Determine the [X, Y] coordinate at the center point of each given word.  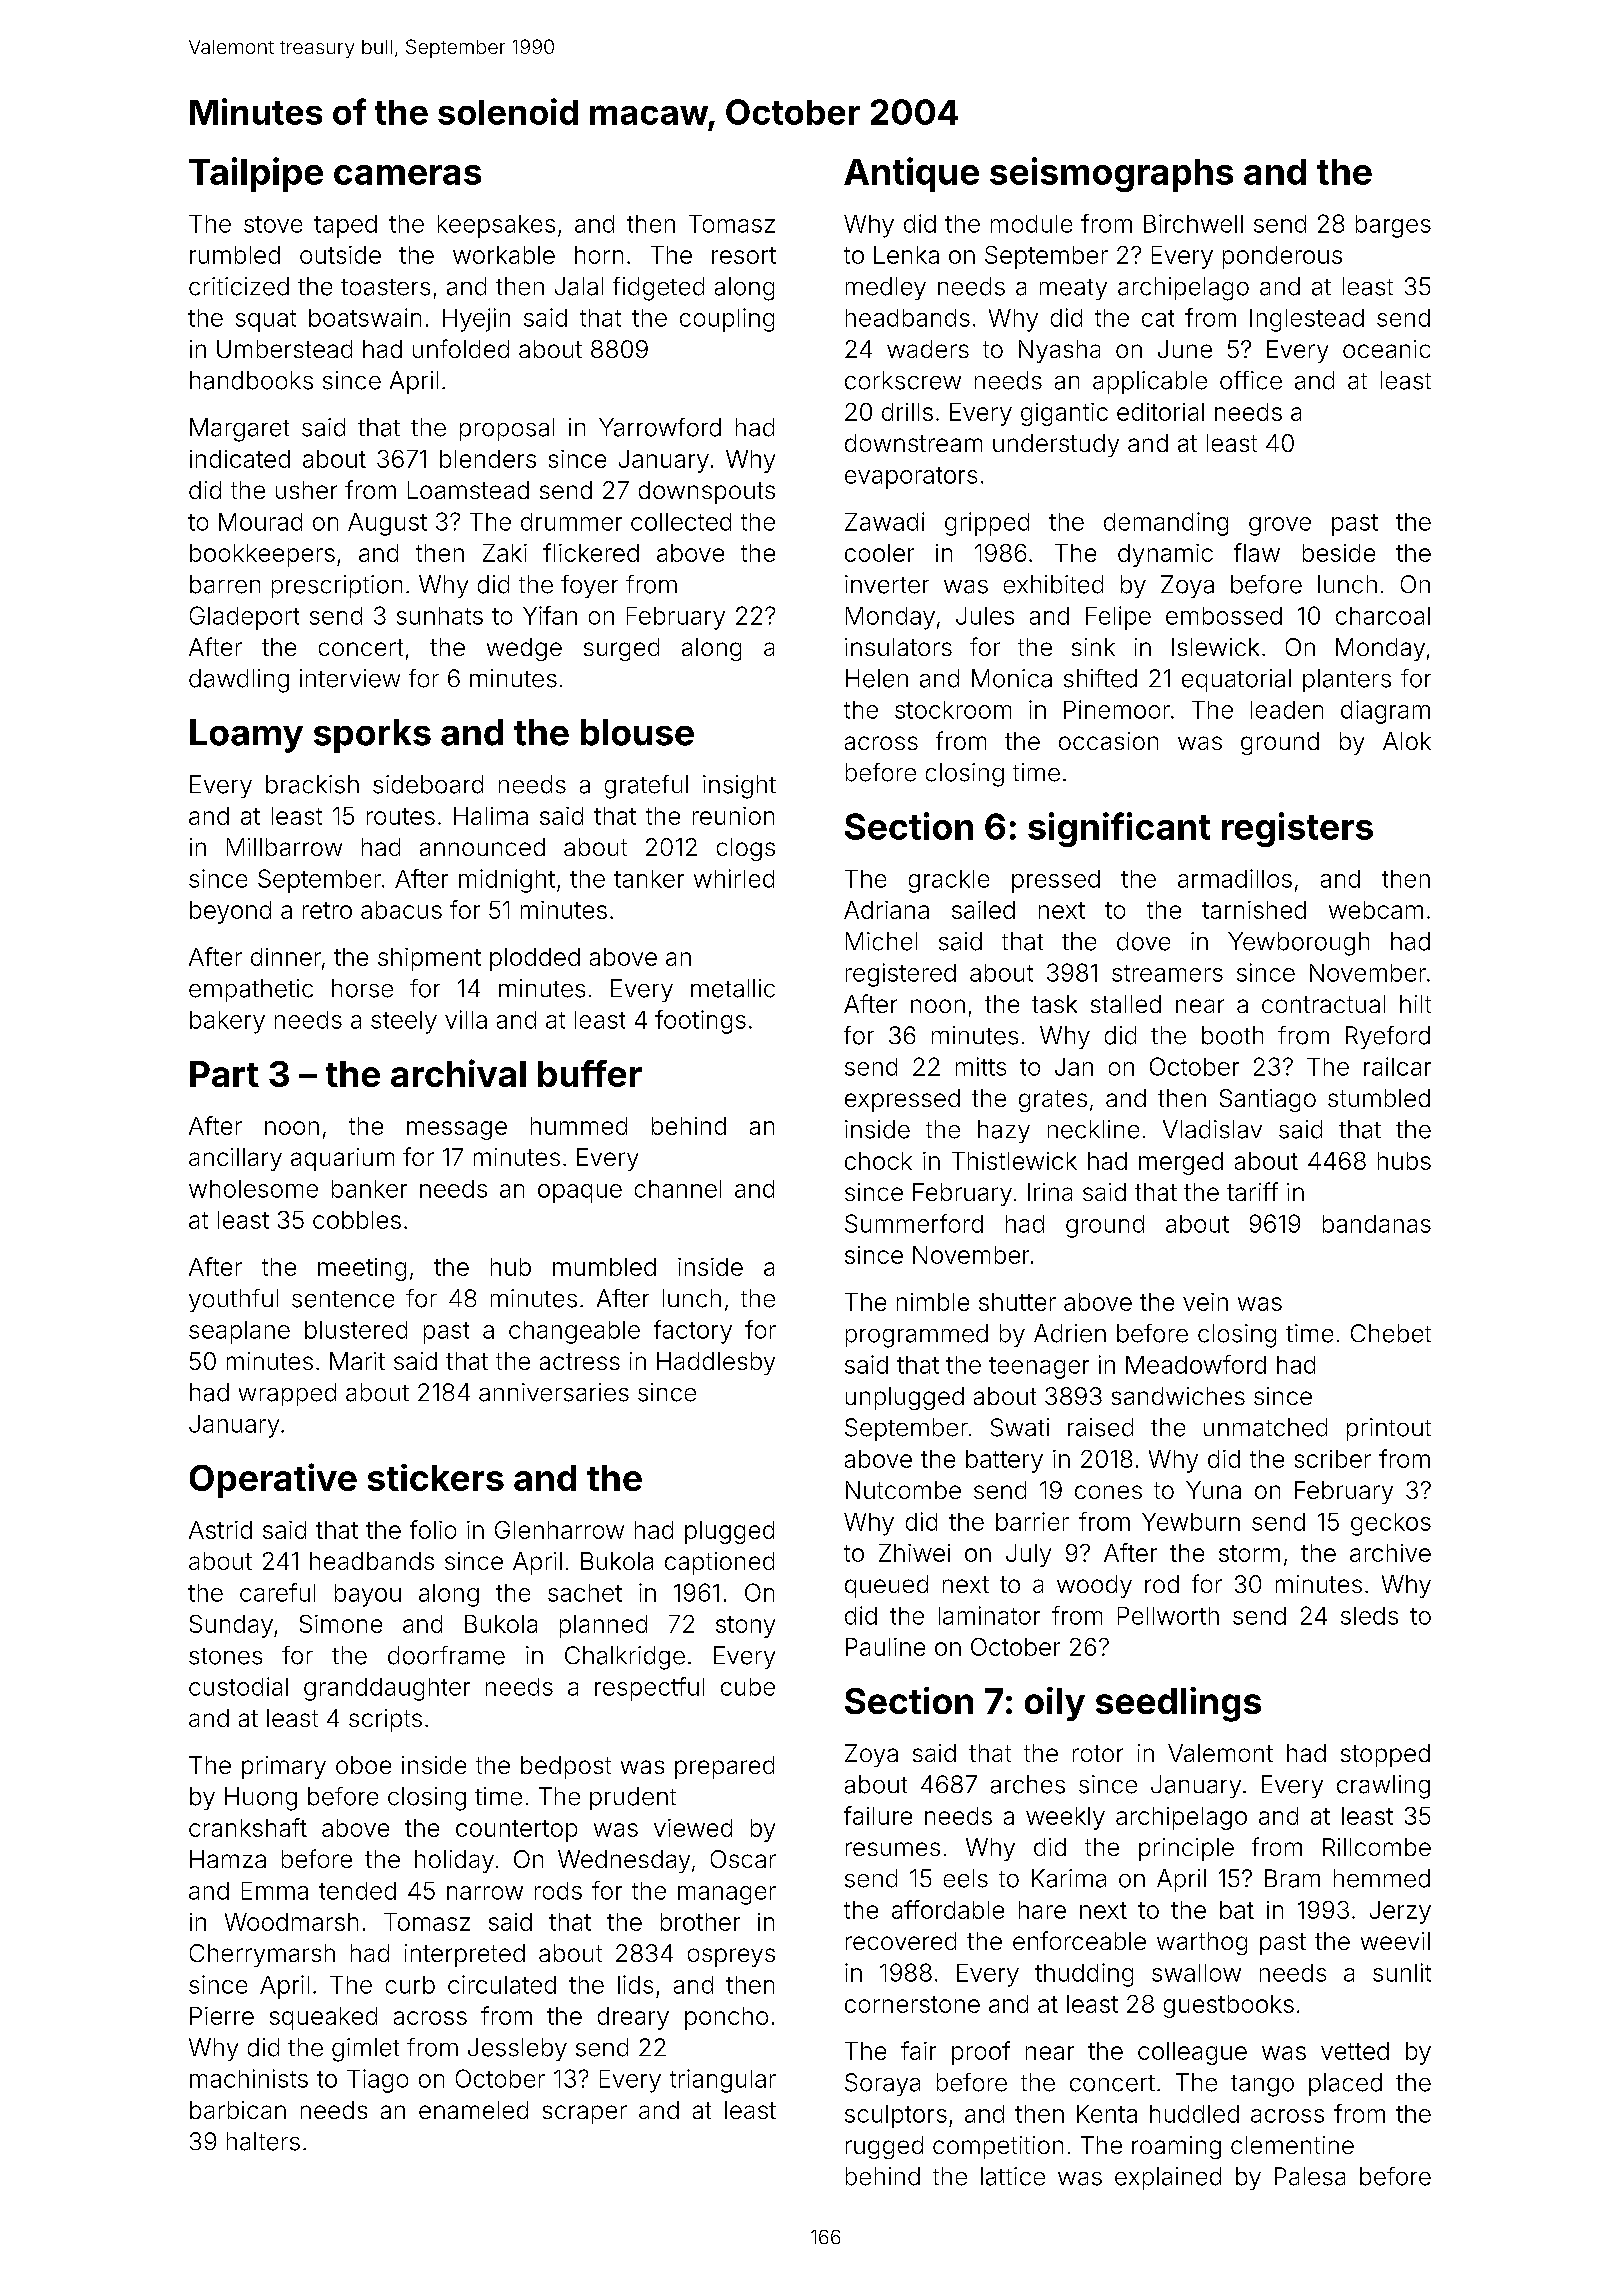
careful [277, 1592]
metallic [733, 988]
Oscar [743, 1859]
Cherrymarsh [262, 1955]
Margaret [239, 430]
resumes [893, 1849]
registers [1297, 829]
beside [1339, 553]
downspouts [707, 492]
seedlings [1178, 1704]
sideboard [428, 784]
